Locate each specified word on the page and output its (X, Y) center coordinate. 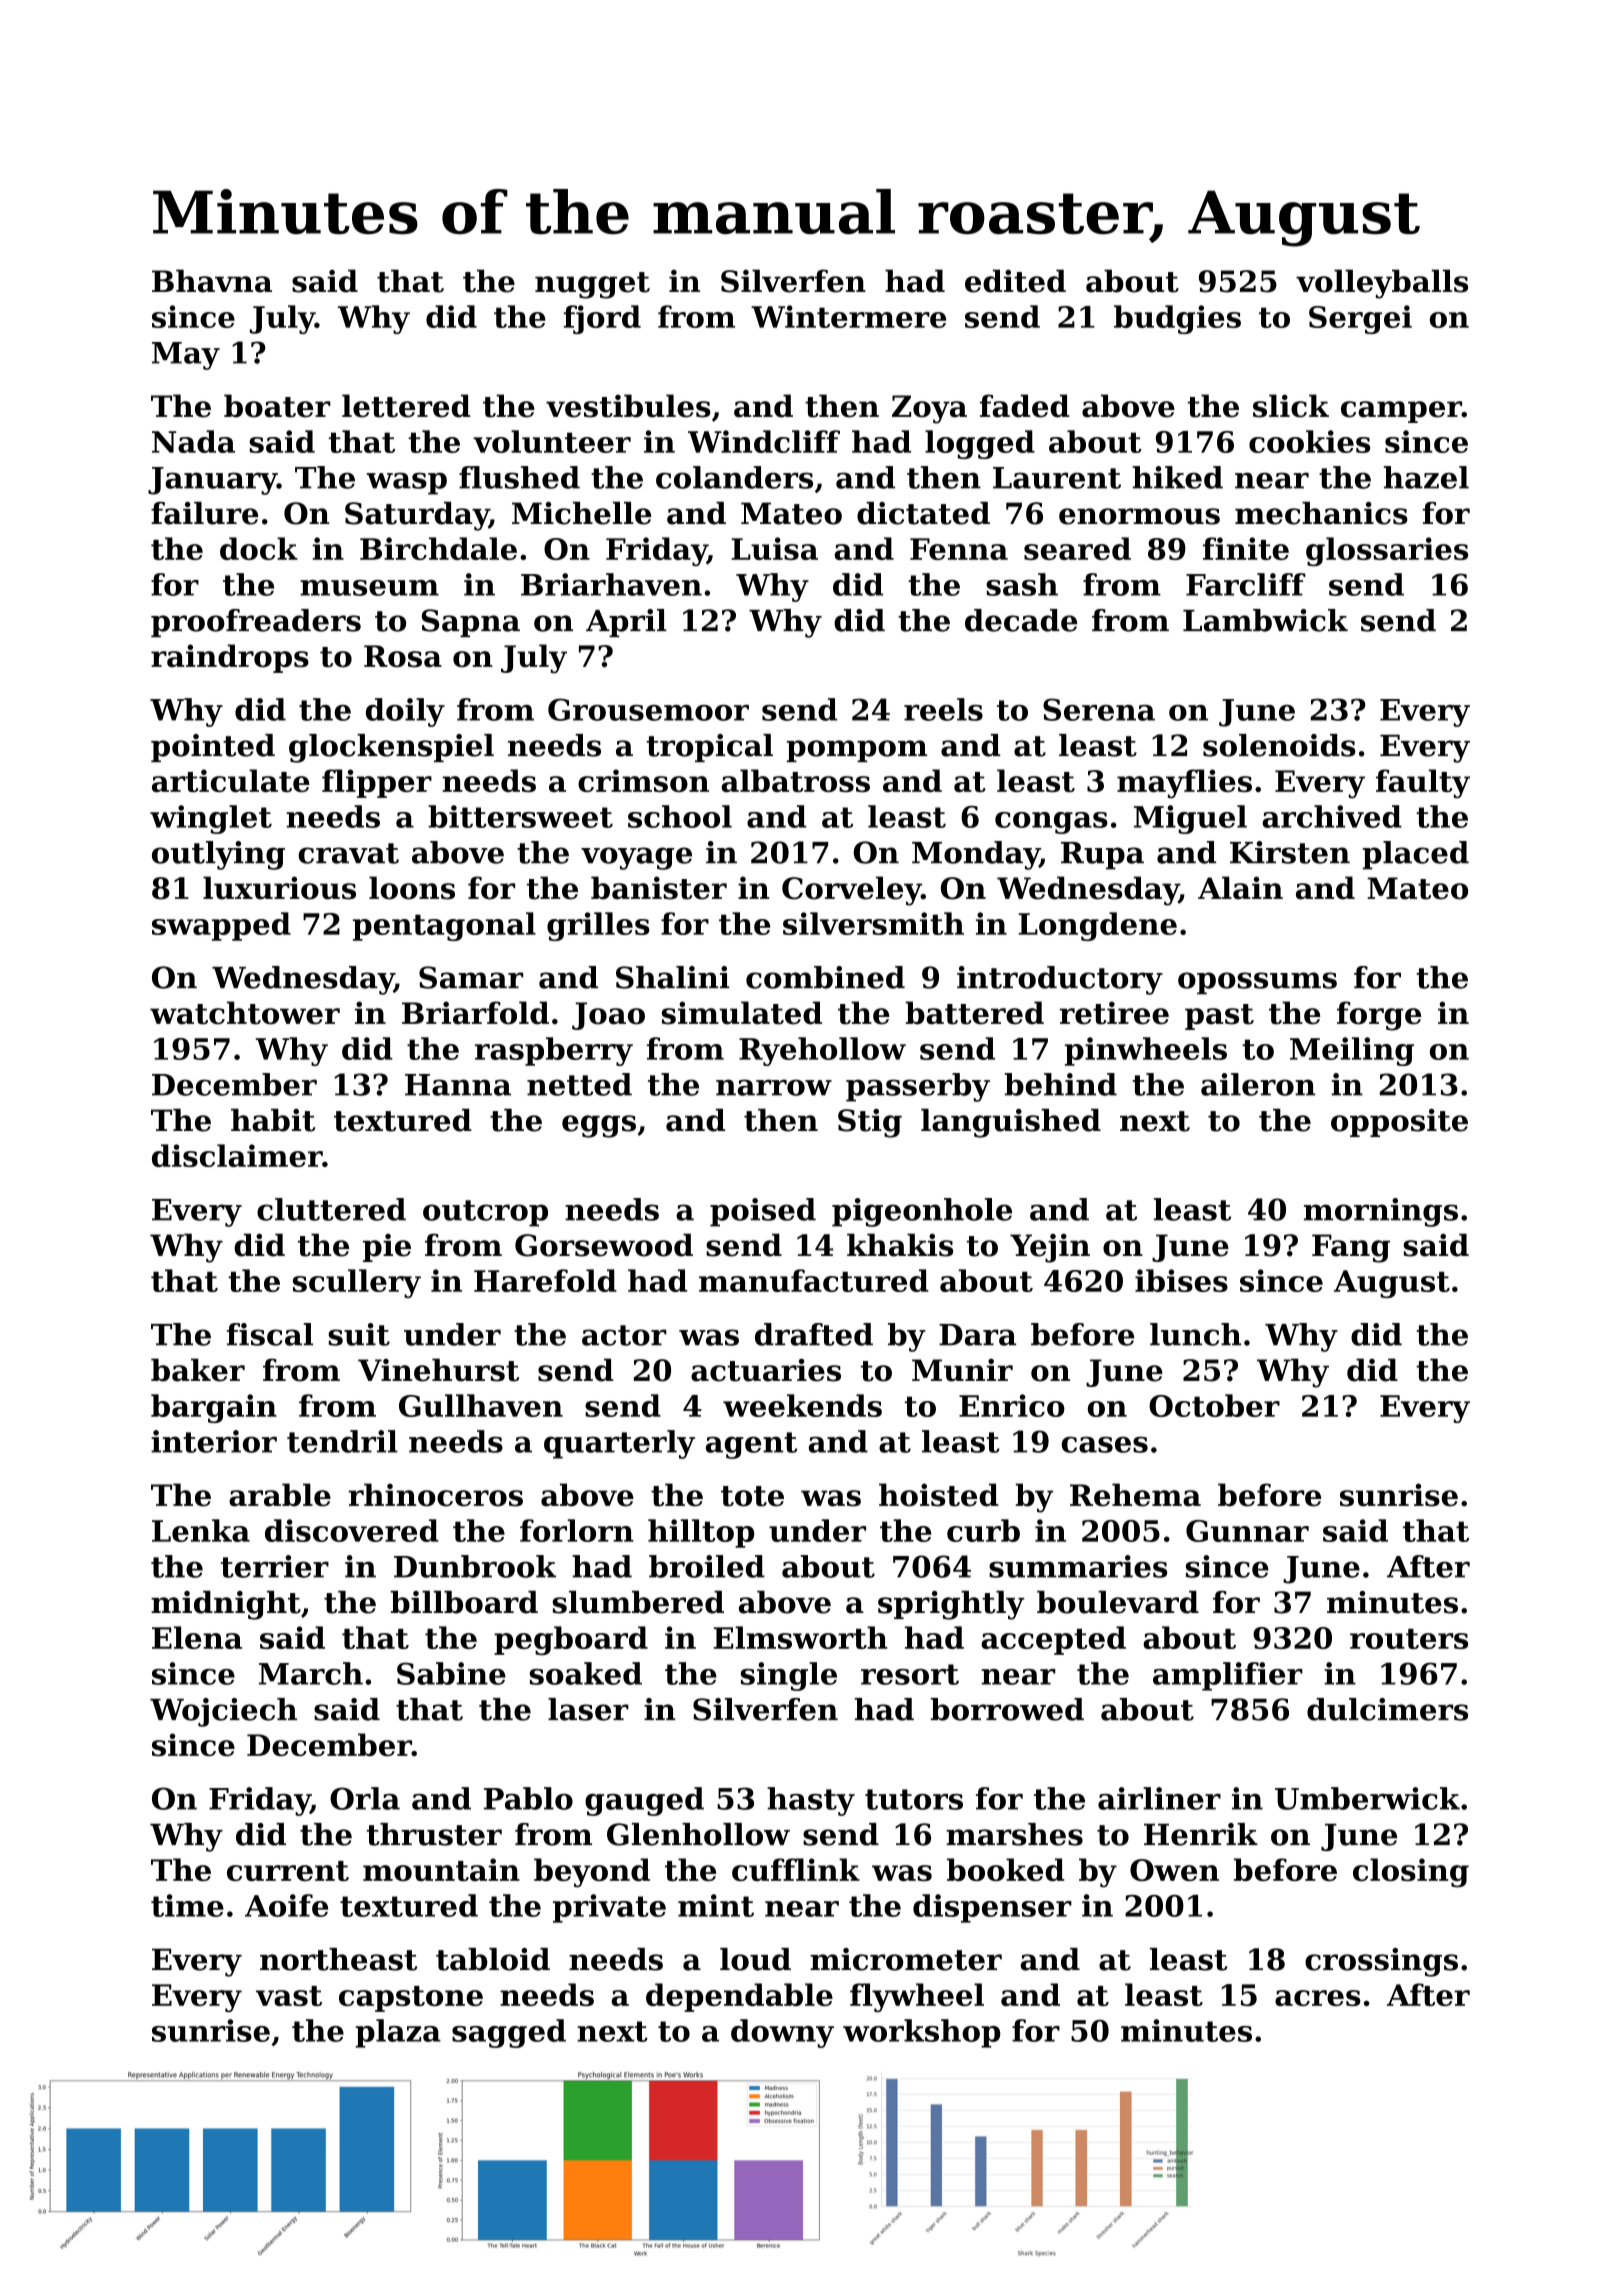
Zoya (929, 409)
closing (1411, 1873)
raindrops (230, 658)
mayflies (1184, 784)
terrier (275, 1566)
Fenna (959, 549)
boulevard (1118, 1602)
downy (782, 2033)
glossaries (1387, 551)
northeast (338, 1959)
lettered (406, 406)
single (789, 1676)
